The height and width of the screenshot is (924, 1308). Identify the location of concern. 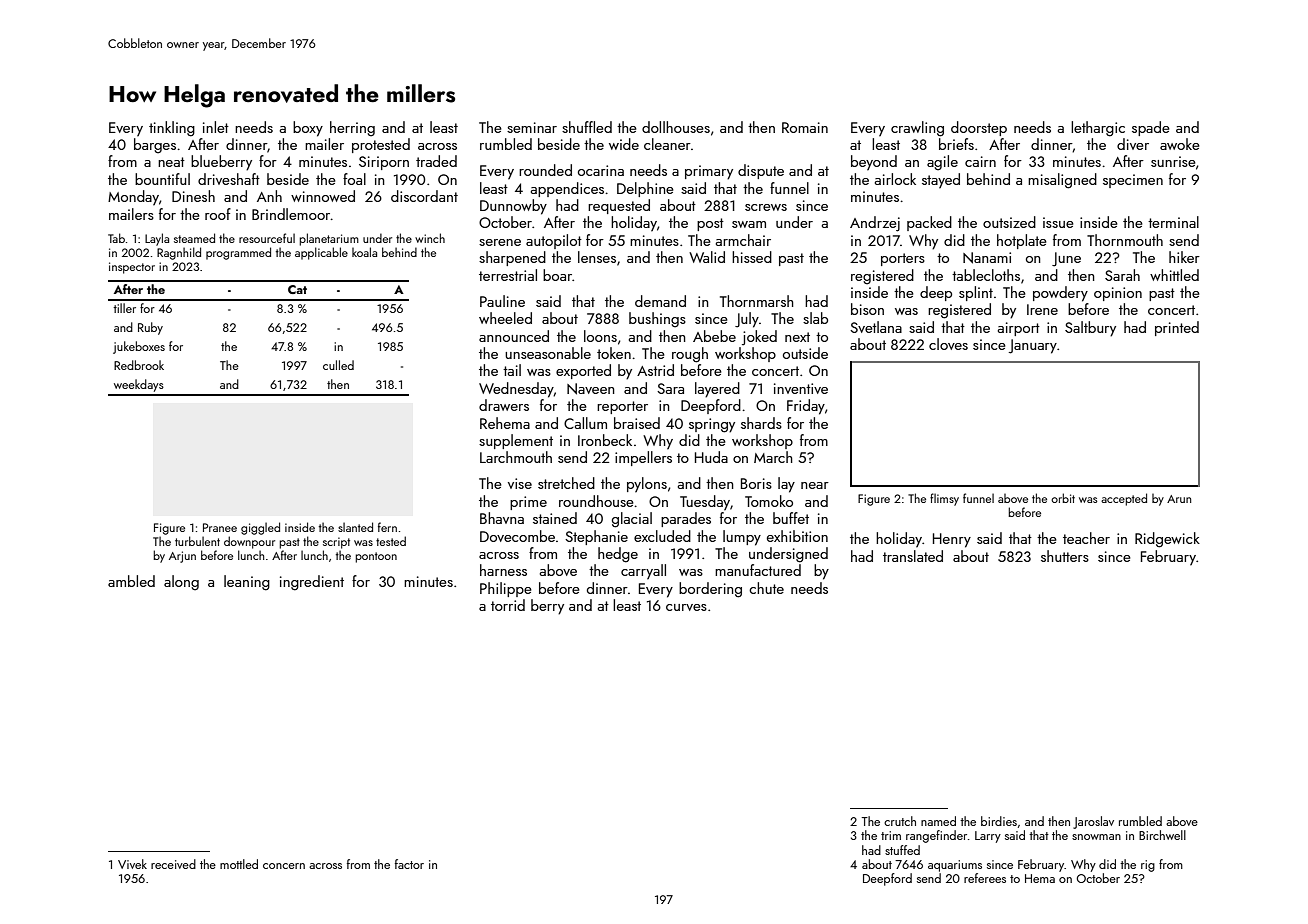
(284, 866).
